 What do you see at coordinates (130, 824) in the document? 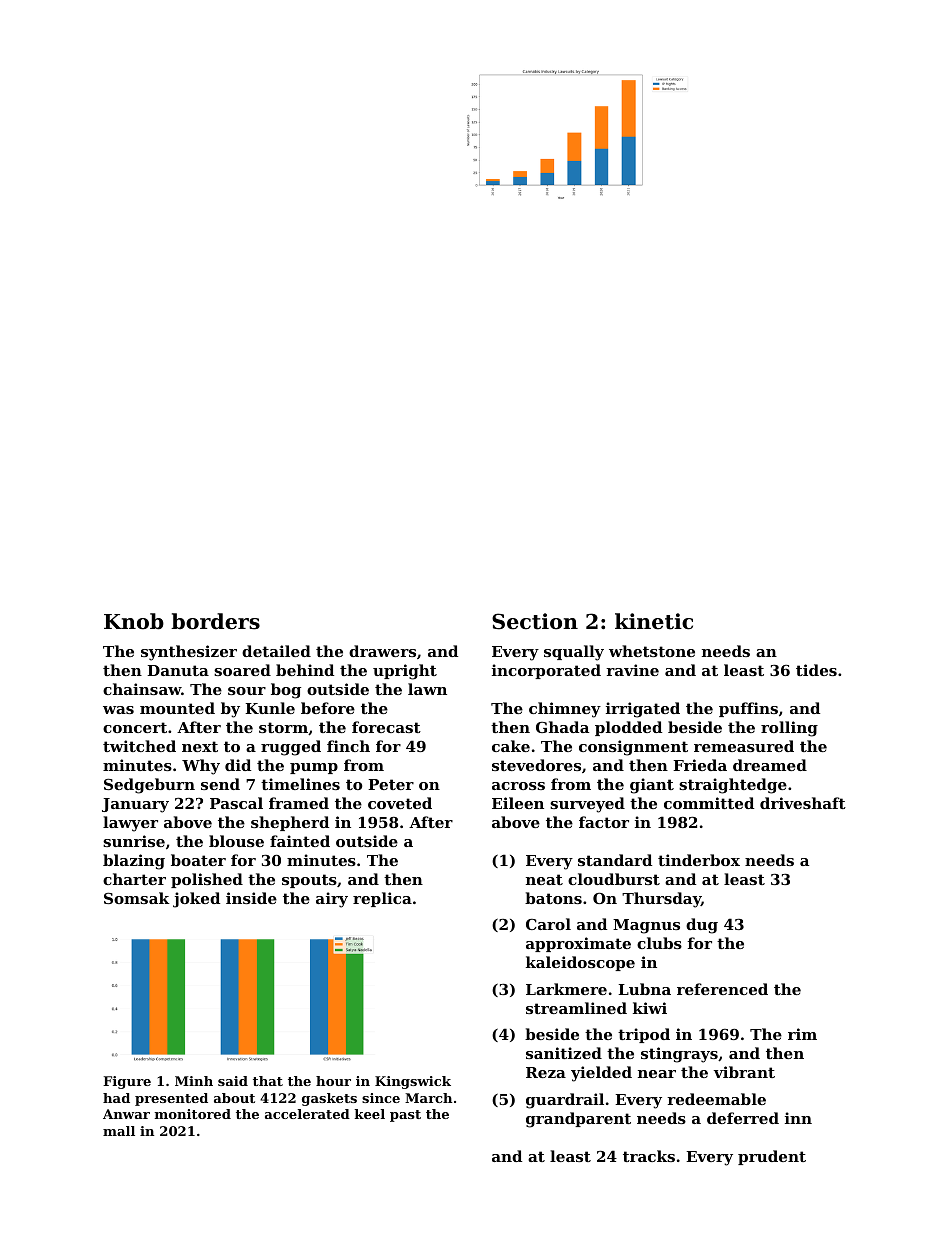
I see `lawyer` at bounding box center [130, 824].
